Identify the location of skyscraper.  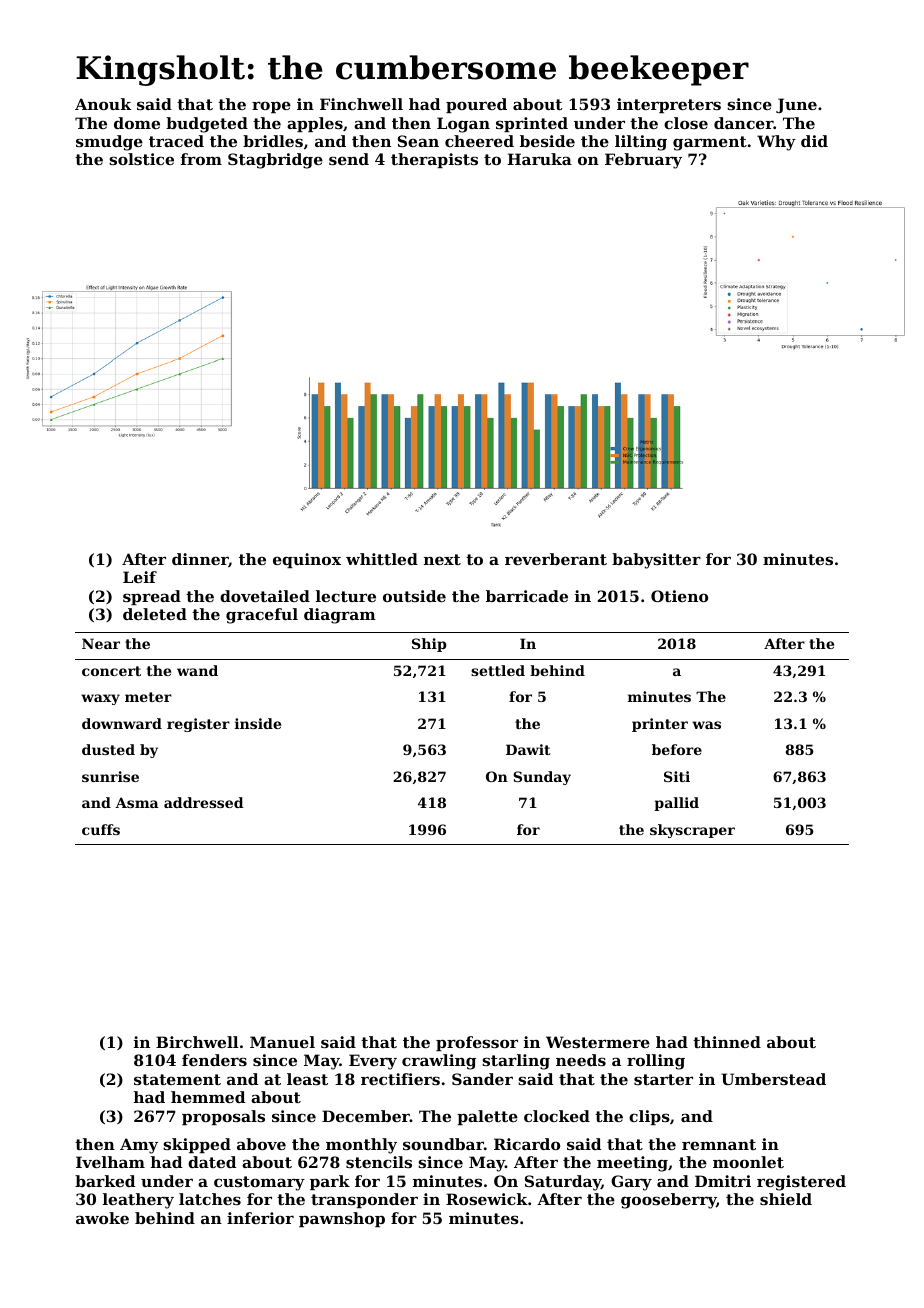
(692, 831).
